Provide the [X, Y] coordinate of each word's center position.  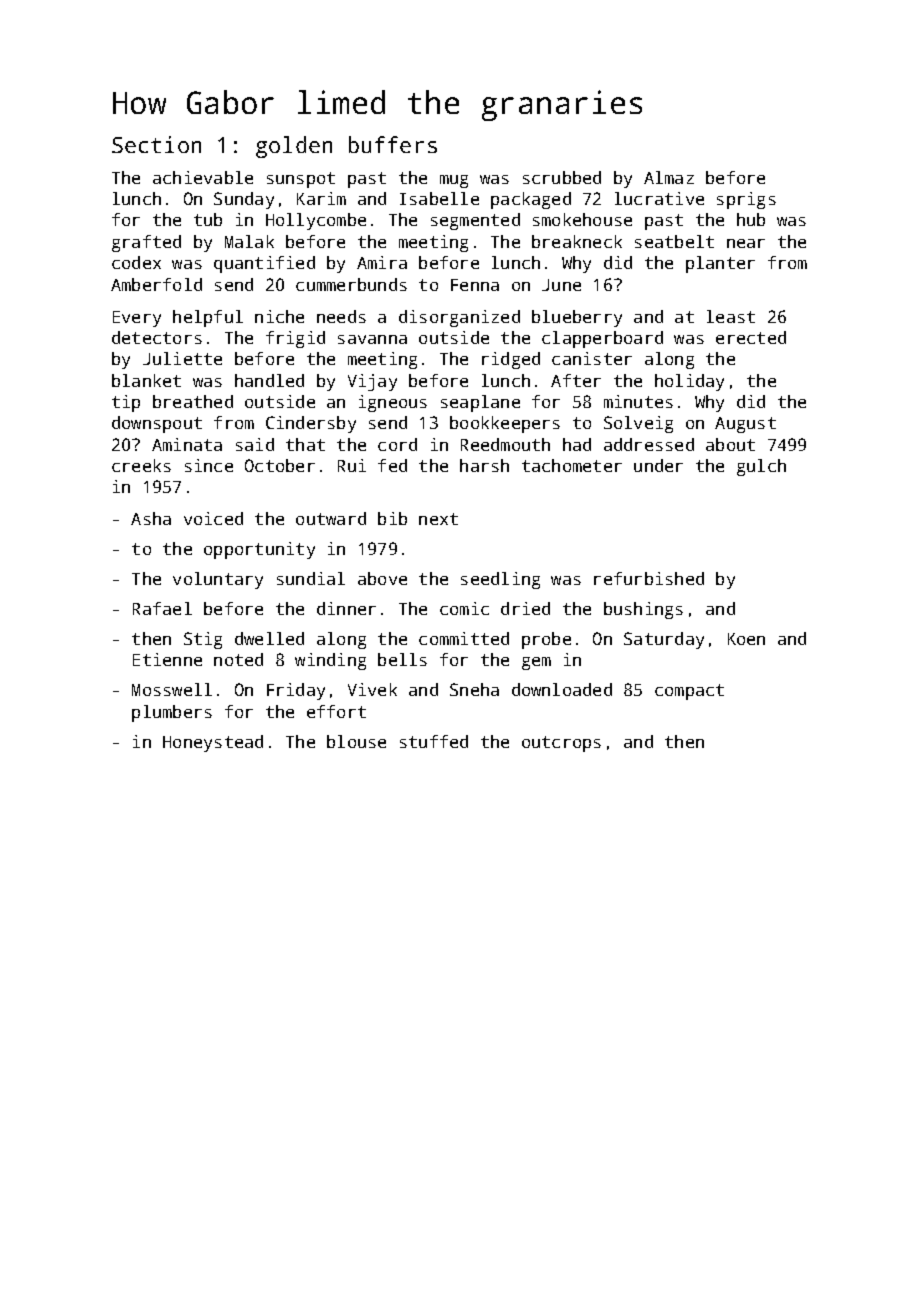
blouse [356, 741]
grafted [146, 243]
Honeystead [213, 743]
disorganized [459, 318]
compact [689, 692]
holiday [689, 382]
